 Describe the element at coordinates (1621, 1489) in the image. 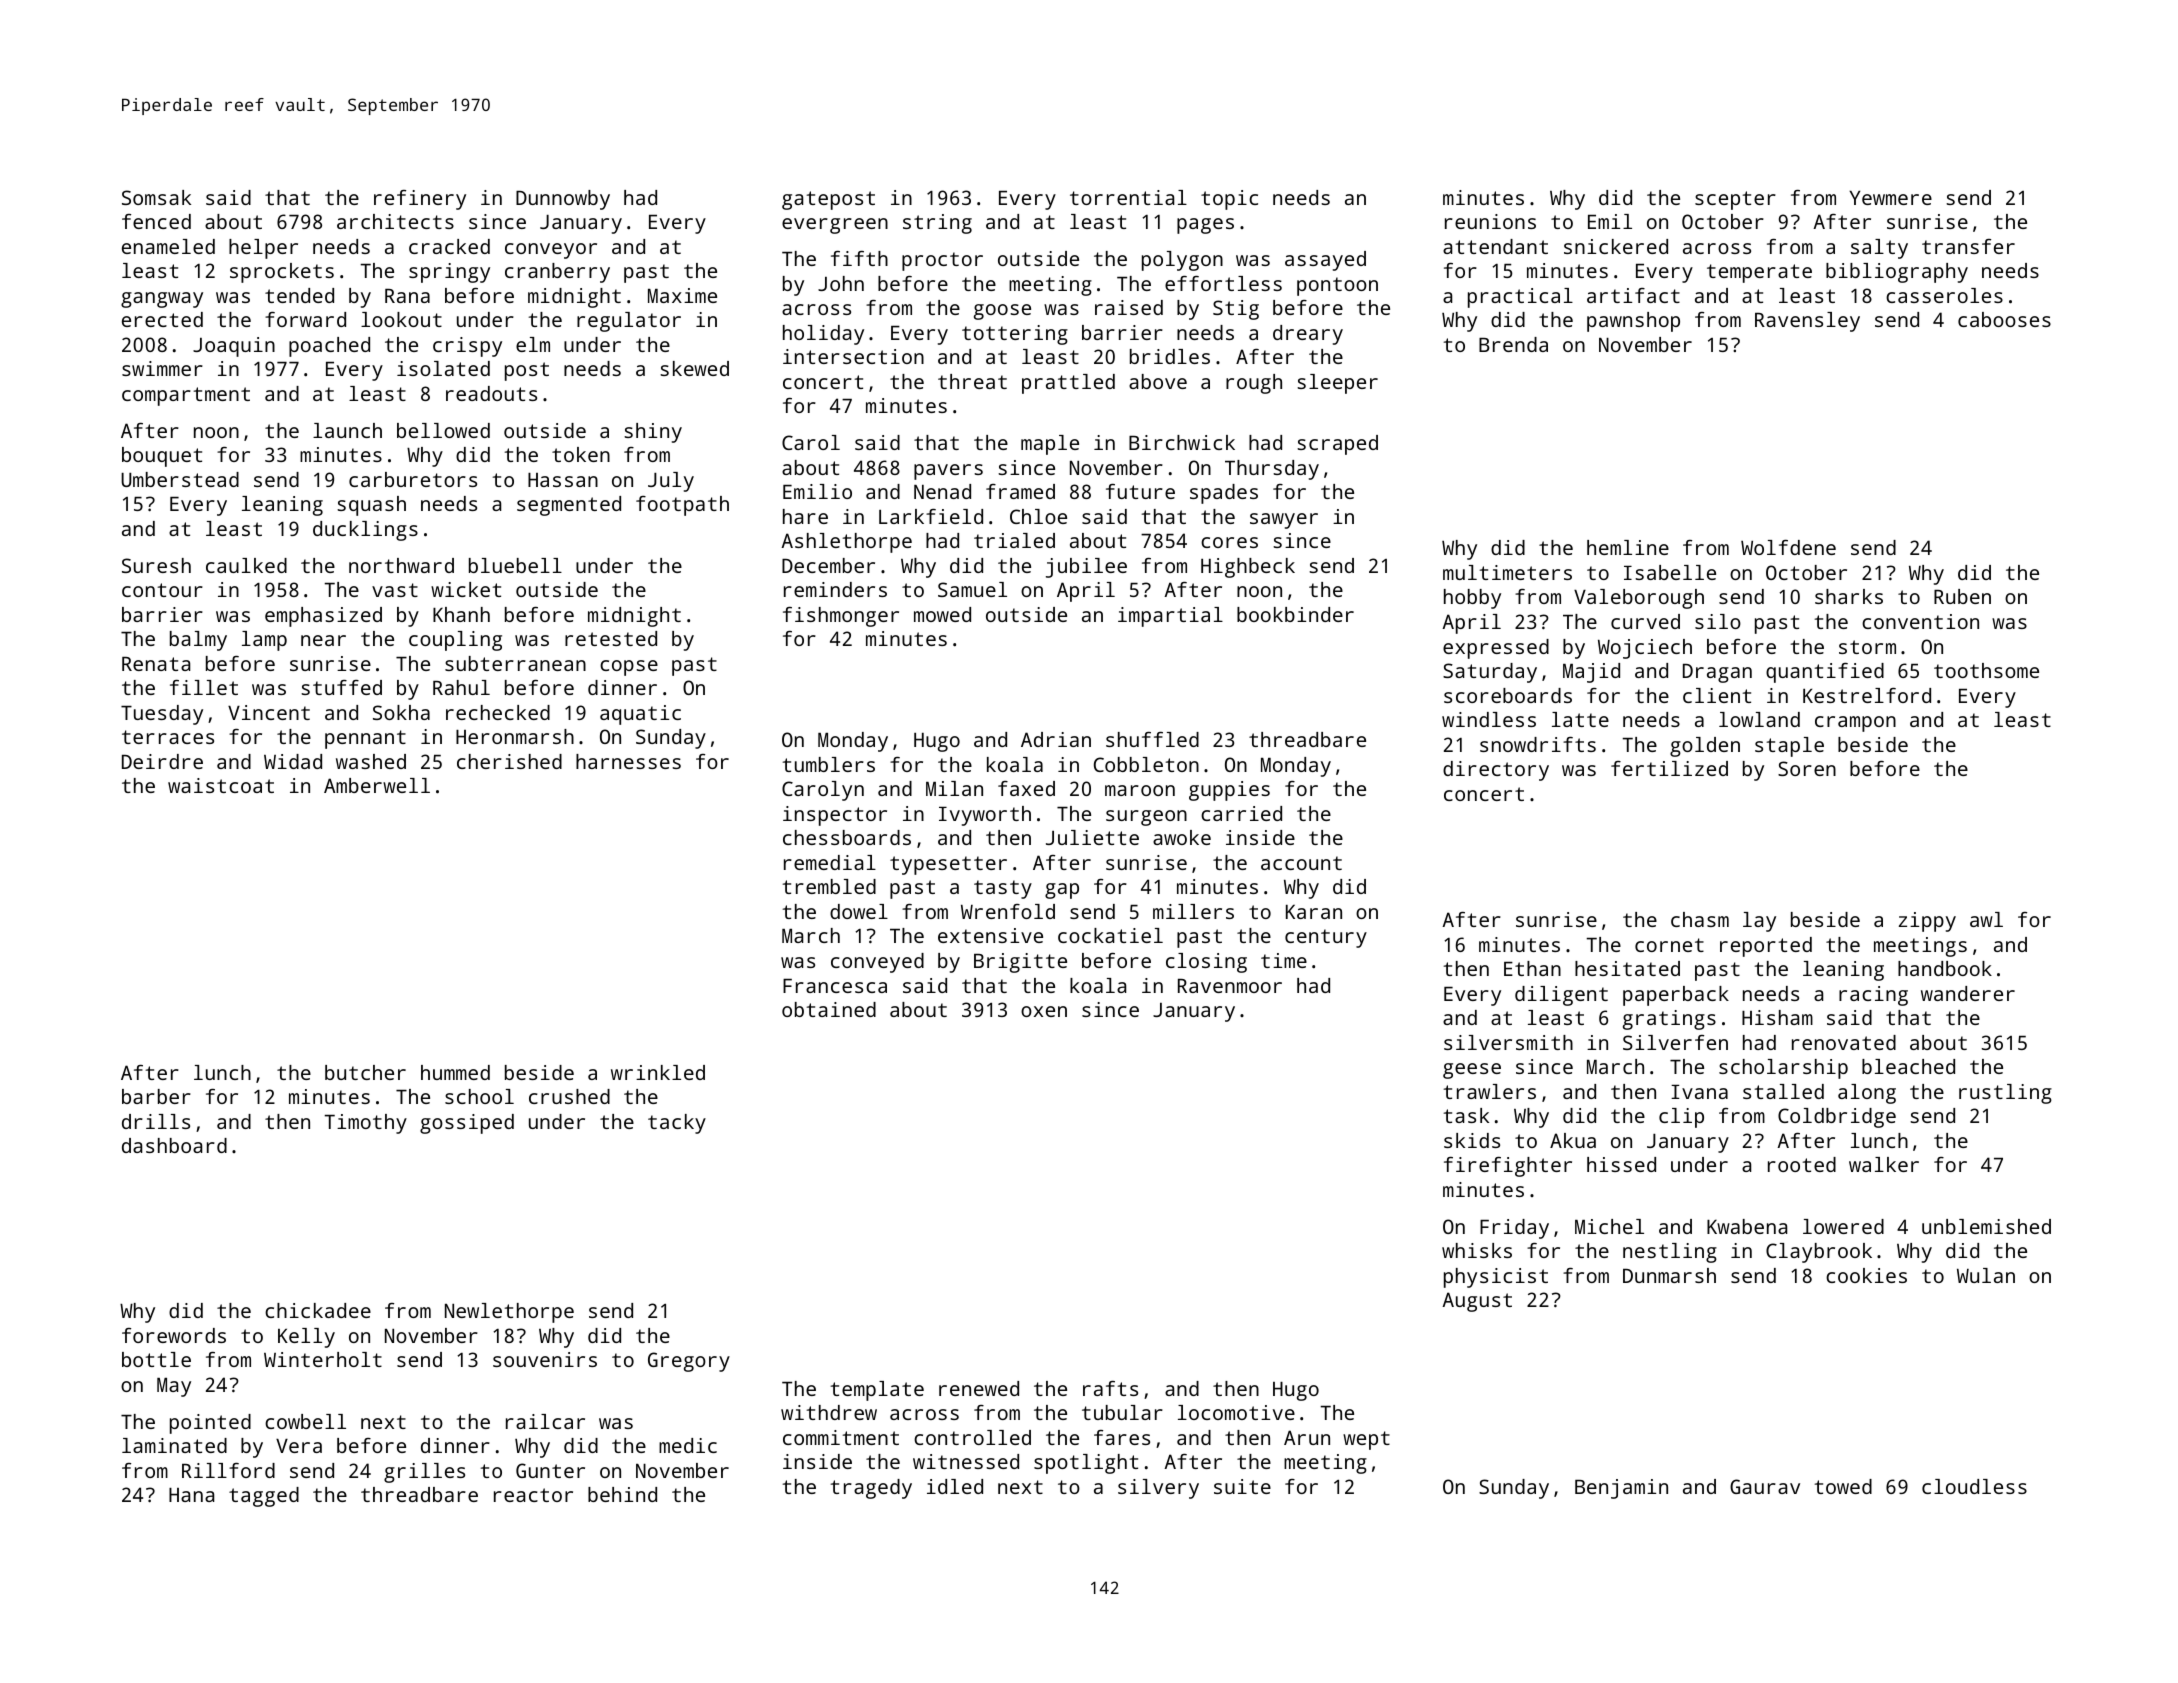

I see `Benjamin` at that location.
